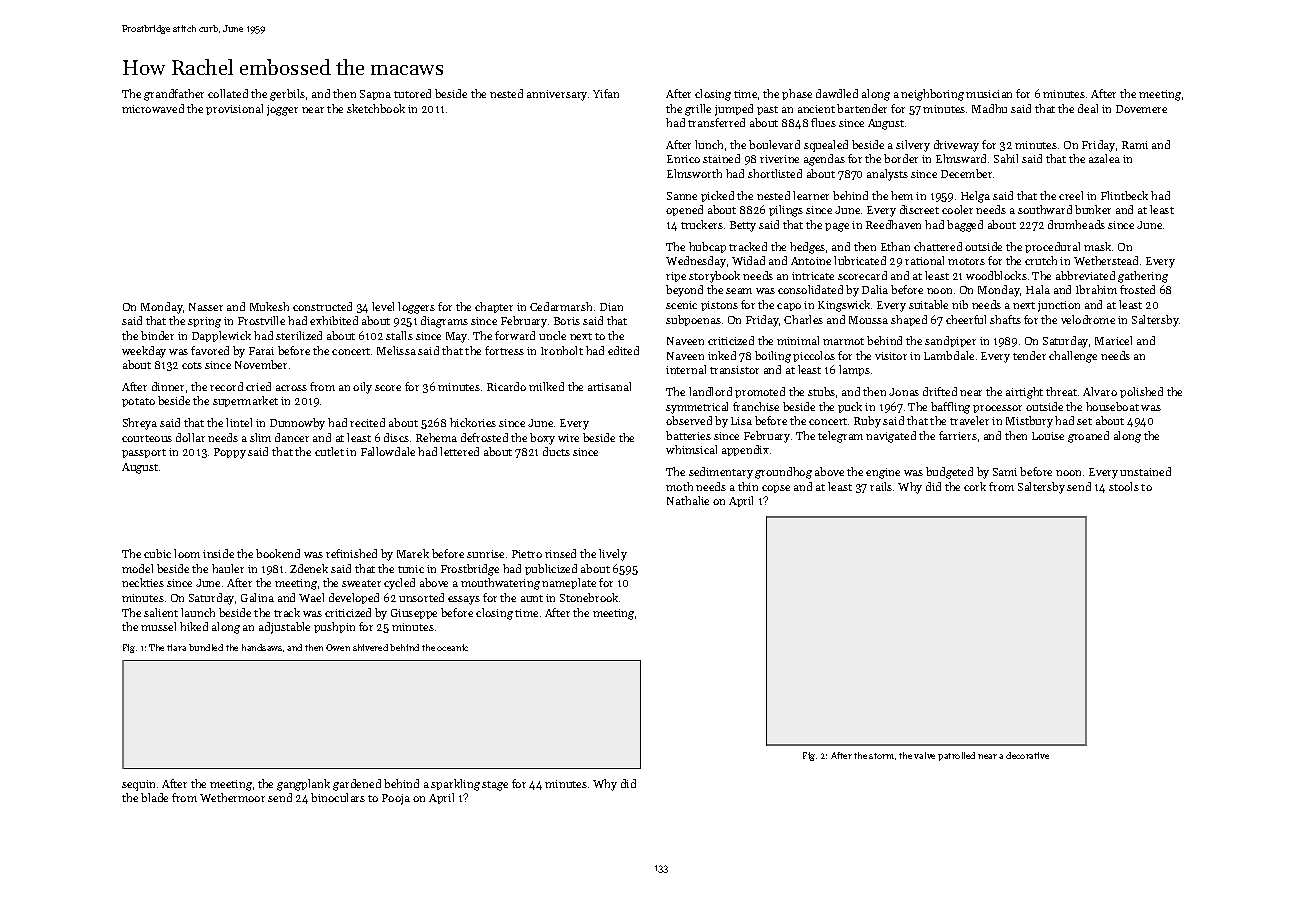 This screenshot has height=924, width=1308. Describe the element at coordinates (924, 755) in the screenshot. I see `valve` at that location.
